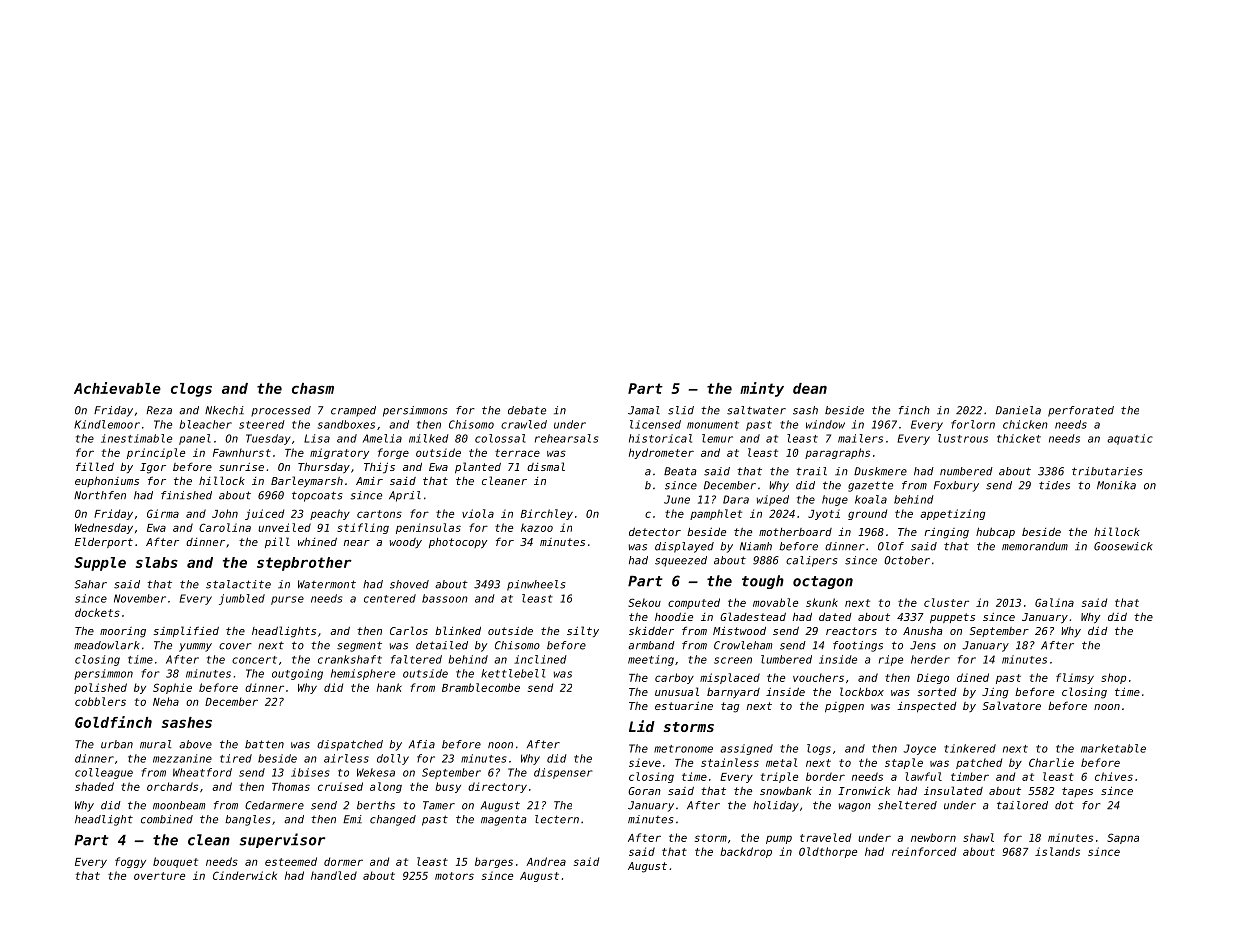 The image size is (1233, 952). What do you see at coordinates (117, 744) in the screenshot?
I see `urban` at bounding box center [117, 744].
